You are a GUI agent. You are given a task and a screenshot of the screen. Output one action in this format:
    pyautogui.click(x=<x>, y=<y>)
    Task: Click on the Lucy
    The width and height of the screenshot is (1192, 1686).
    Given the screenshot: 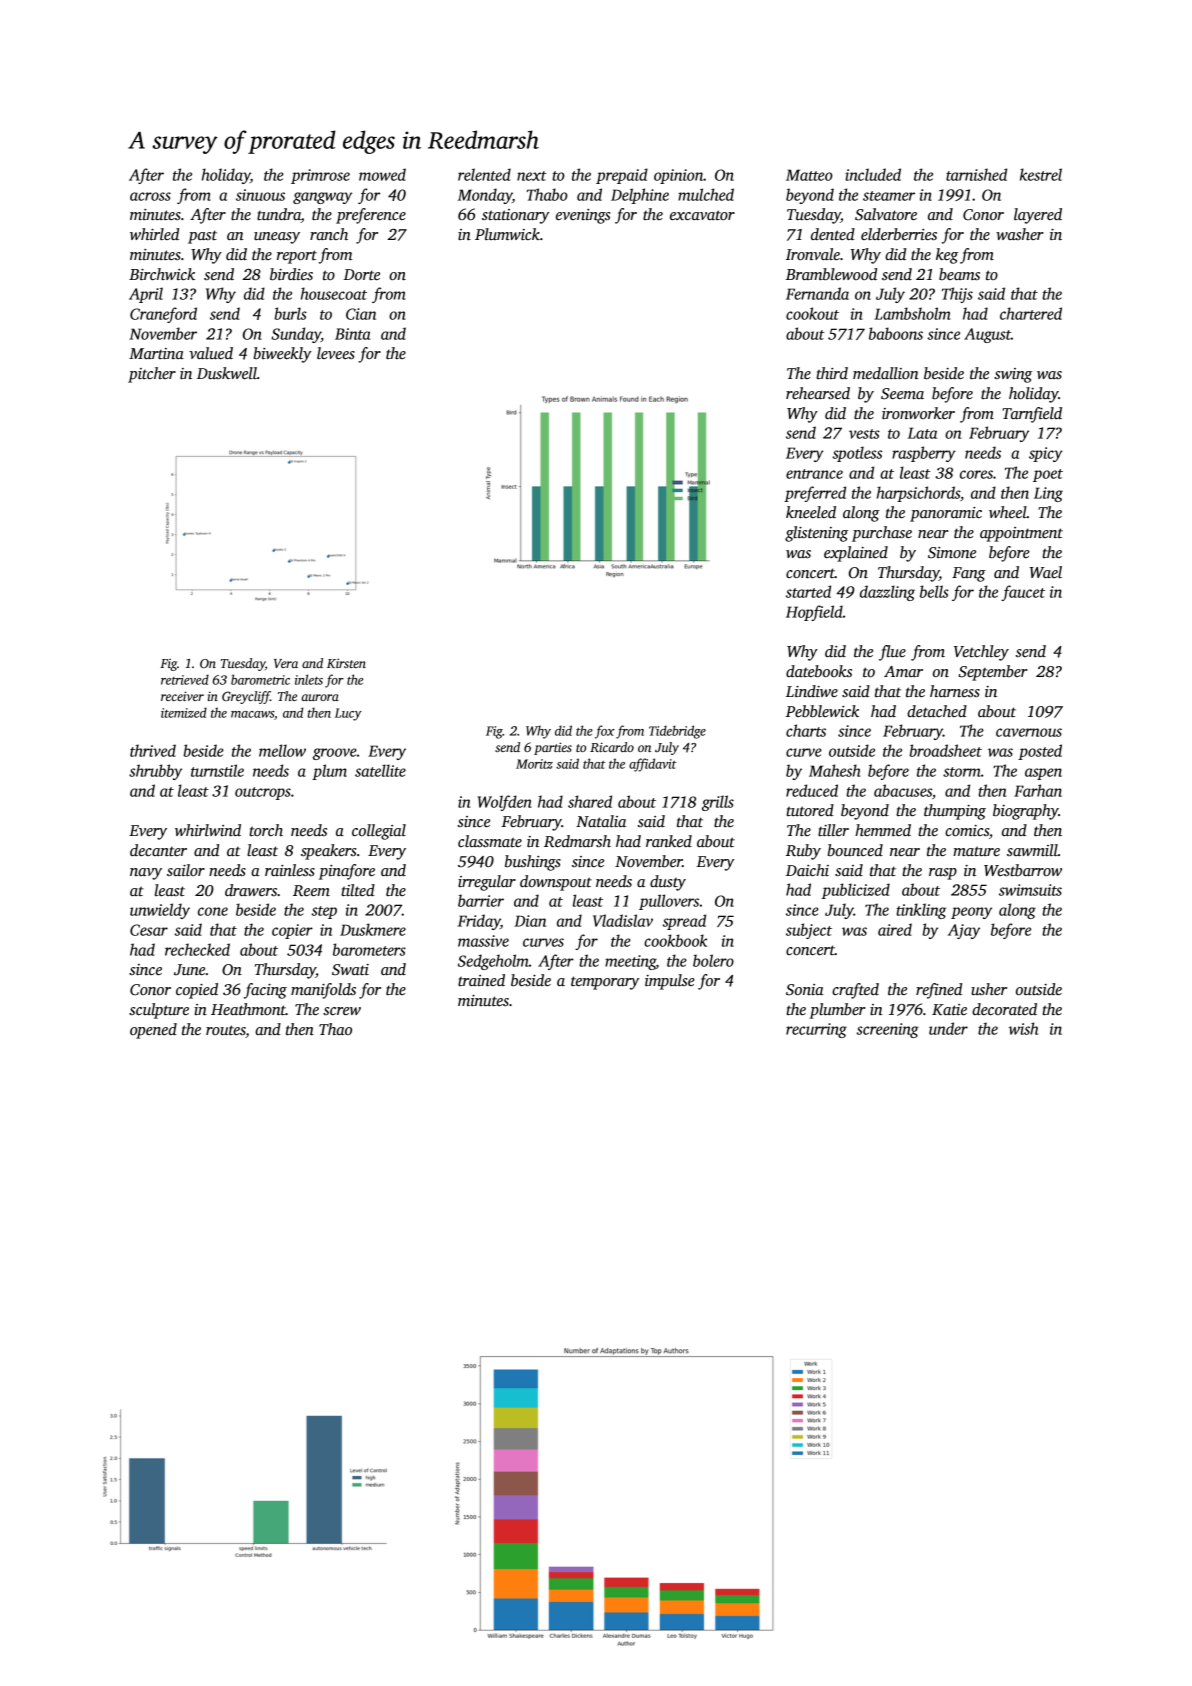 What is the action you would take?
    pyautogui.click(x=348, y=714)
